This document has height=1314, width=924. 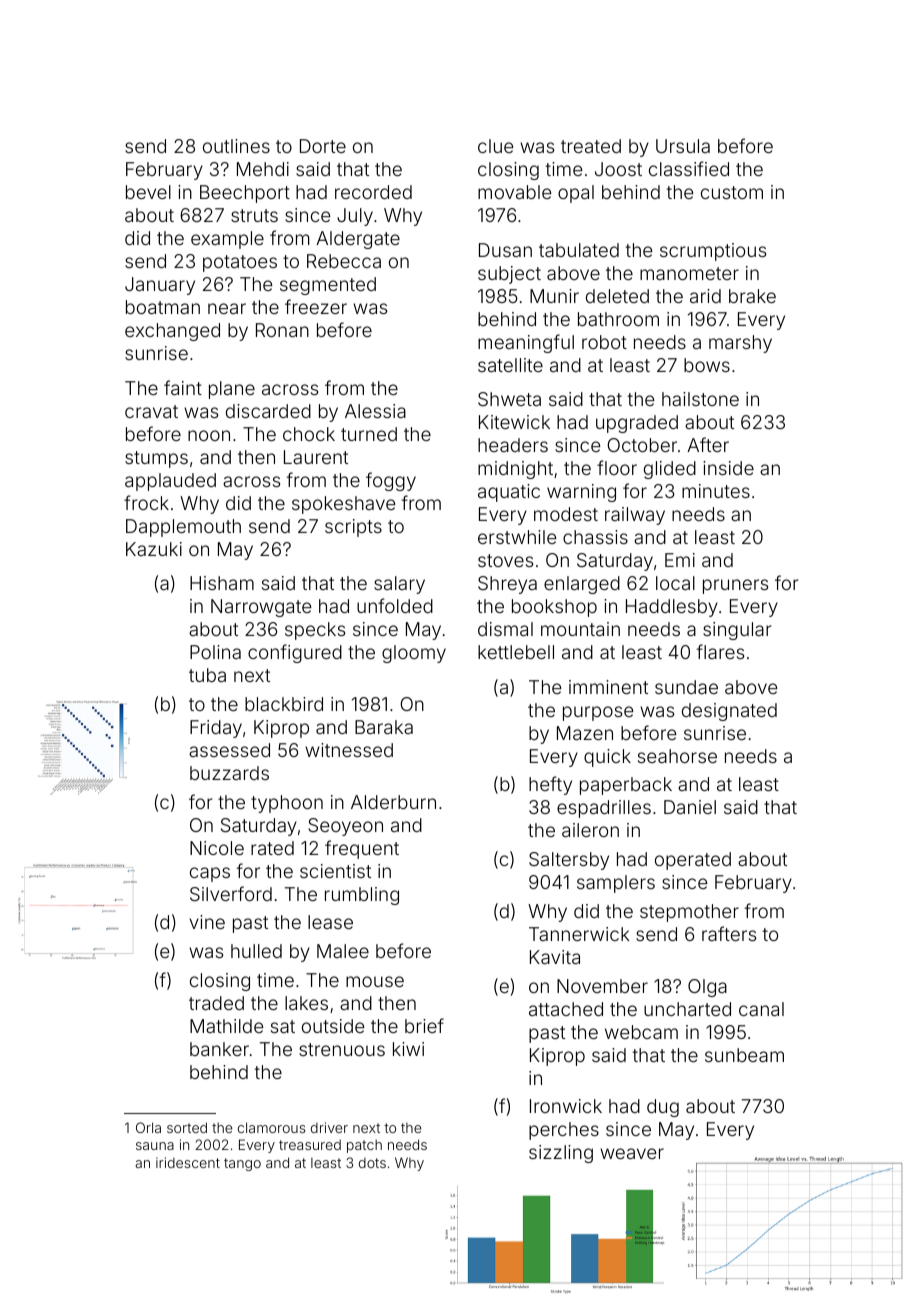 I want to click on tango, so click(x=242, y=1164).
